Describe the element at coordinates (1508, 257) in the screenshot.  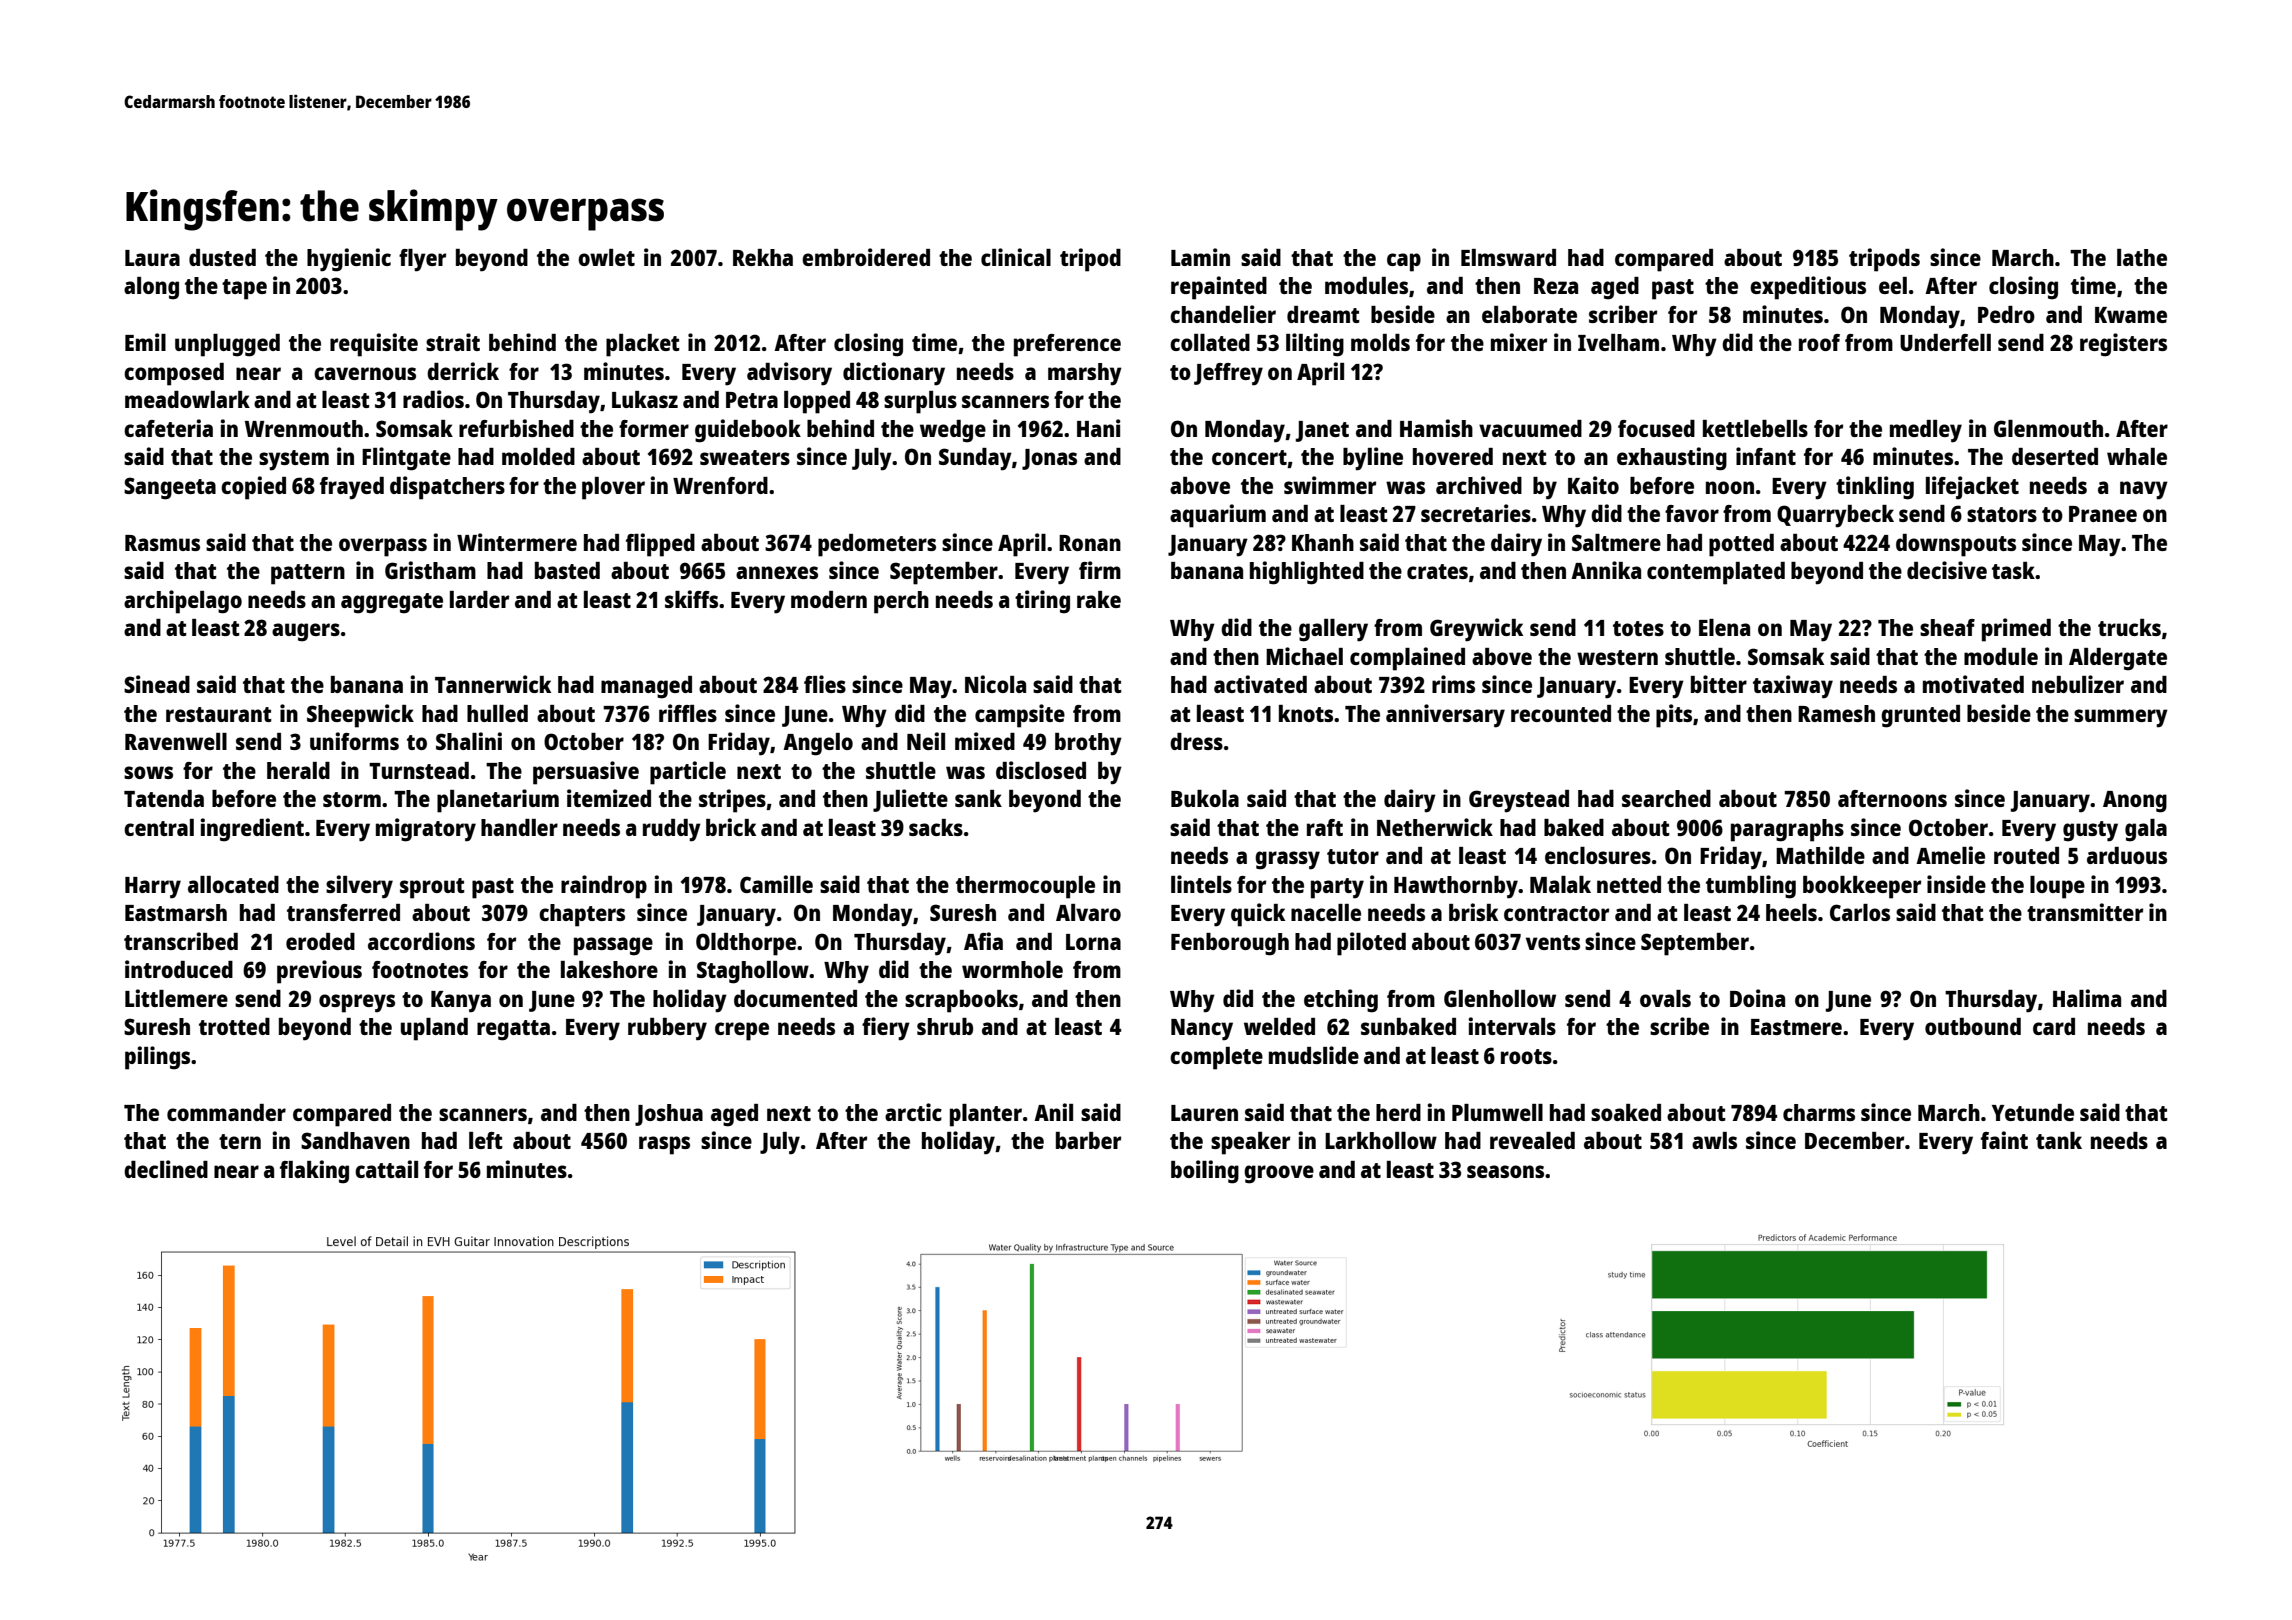
I see `Elmsward` at that location.
